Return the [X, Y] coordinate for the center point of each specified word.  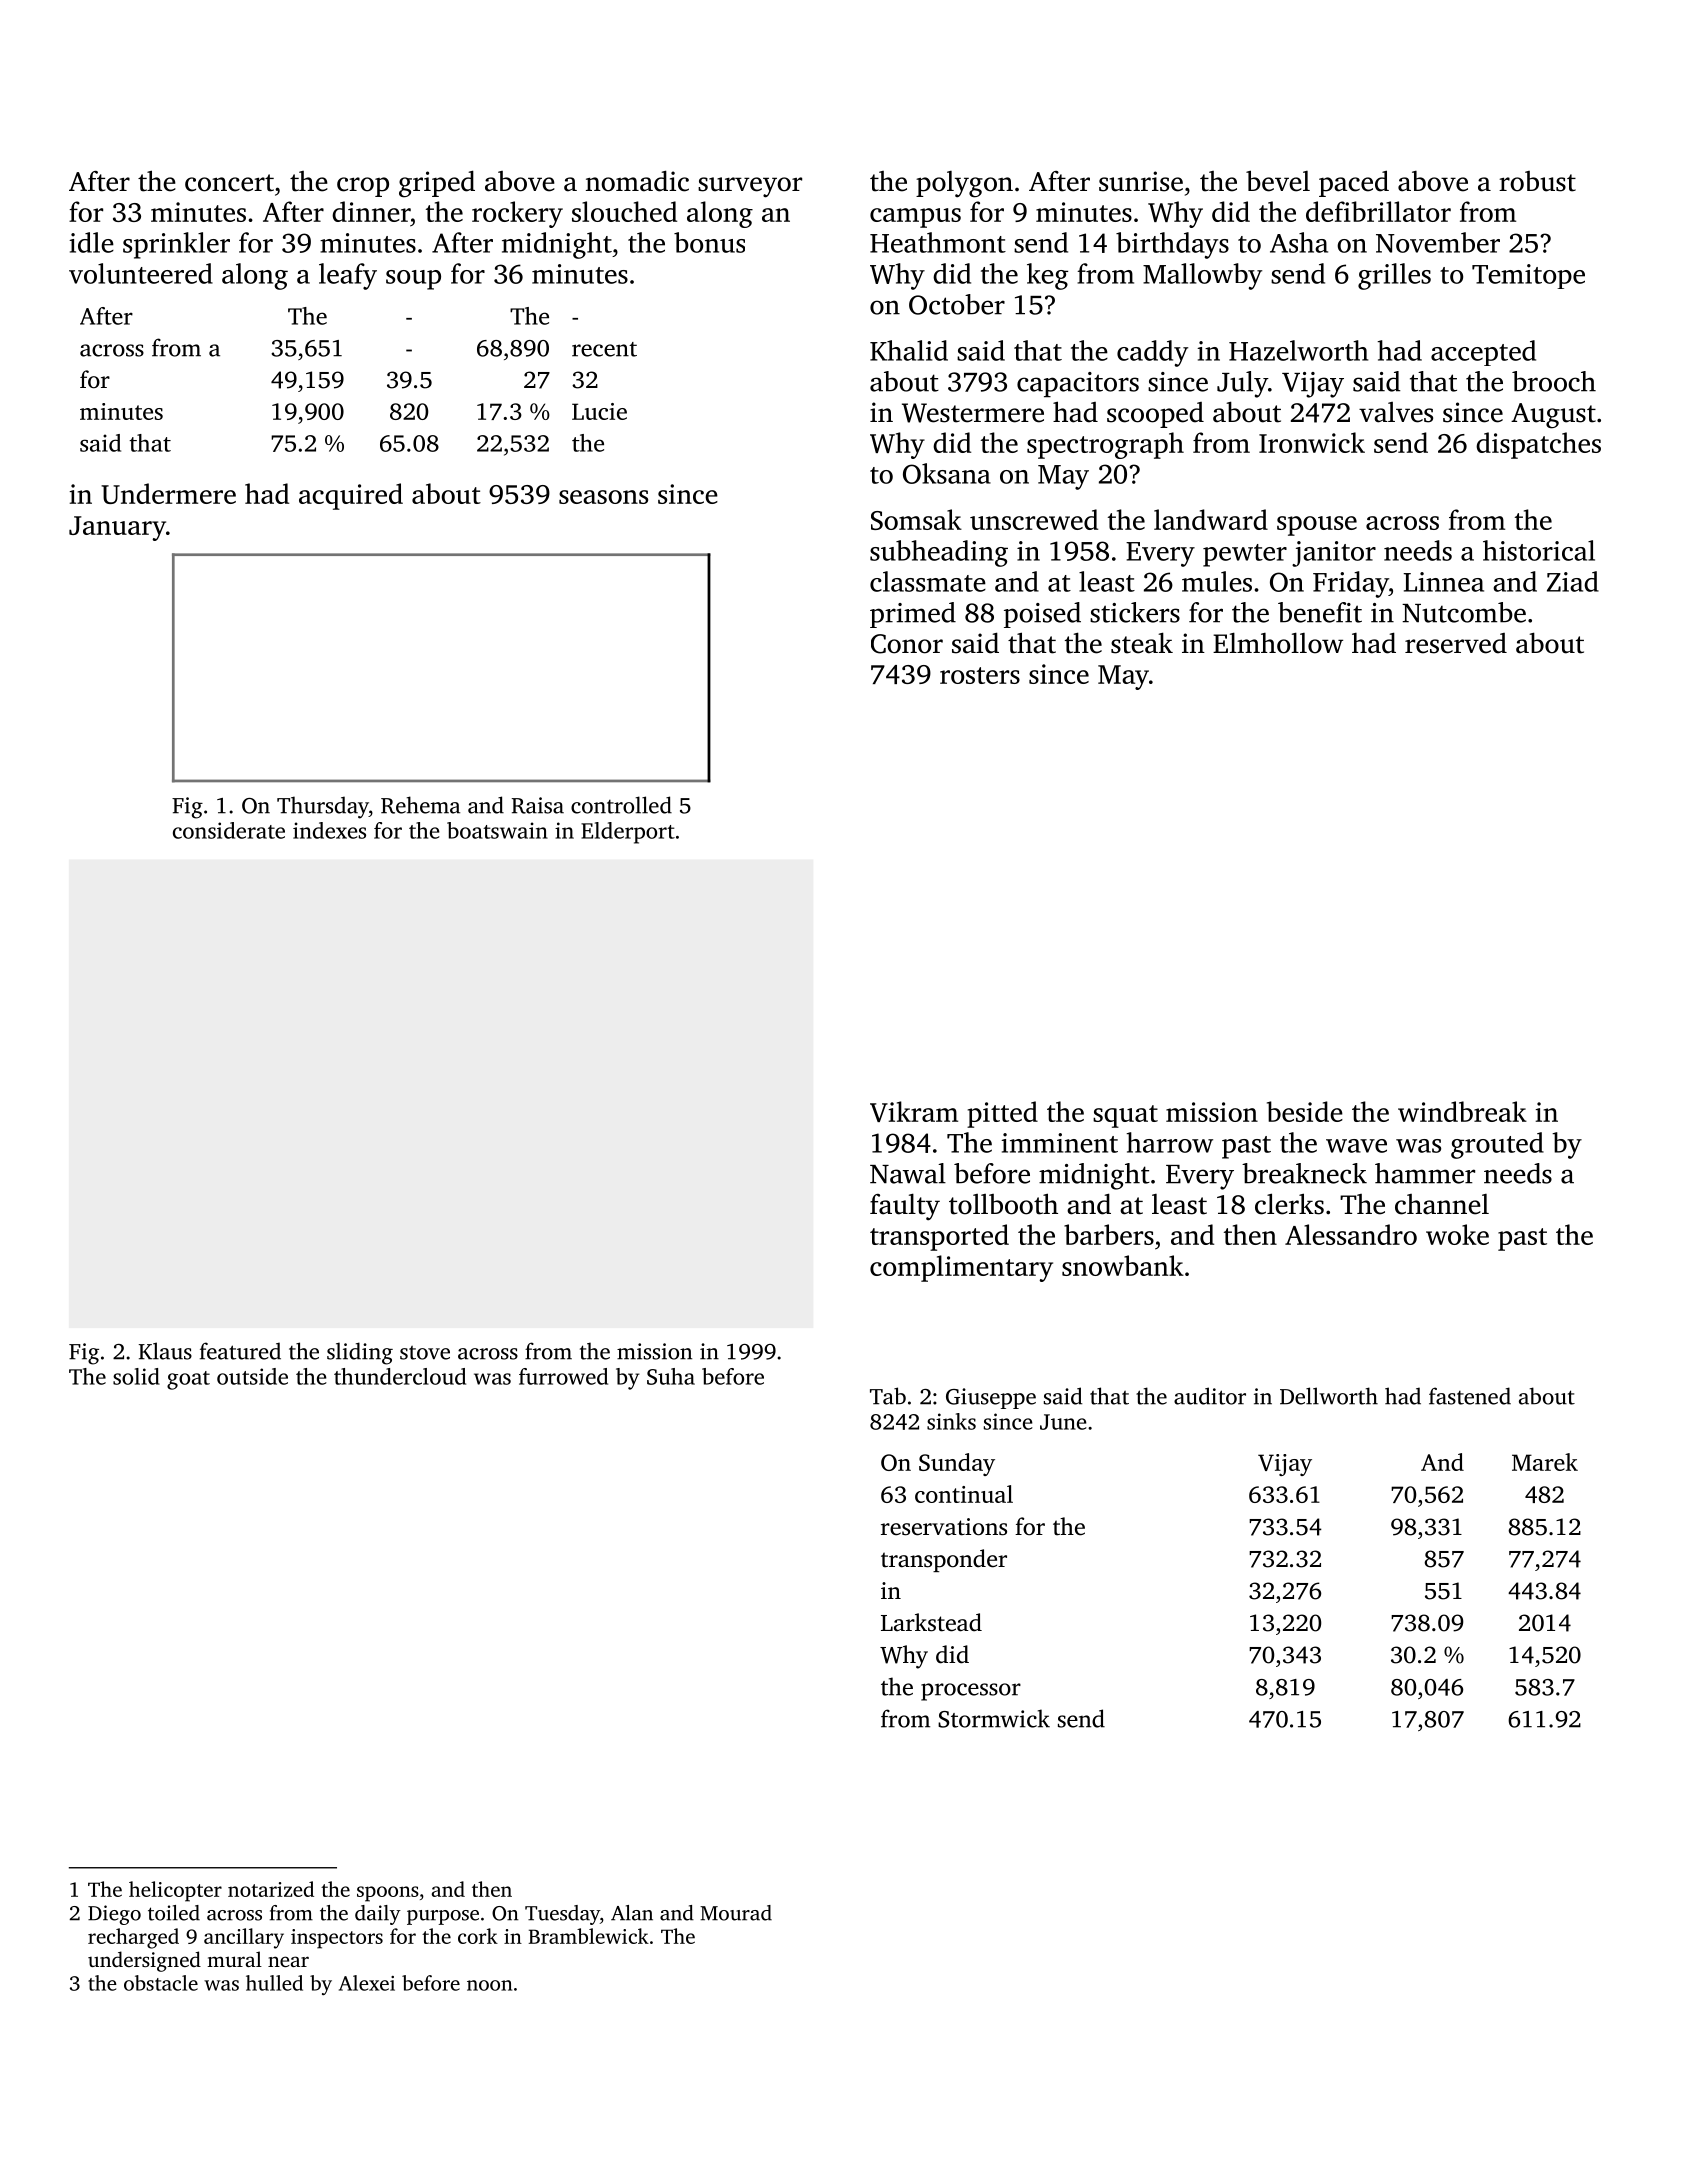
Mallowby [1202, 276]
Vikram [914, 1111]
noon [489, 1985]
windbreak [1462, 1111]
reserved [1456, 643]
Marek [1545, 1462]
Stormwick [994, 1718]
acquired [351, 496]
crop [363, 187]
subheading [939, 553]
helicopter [175, 1891]
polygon [964, 184]
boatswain [497, 830]
